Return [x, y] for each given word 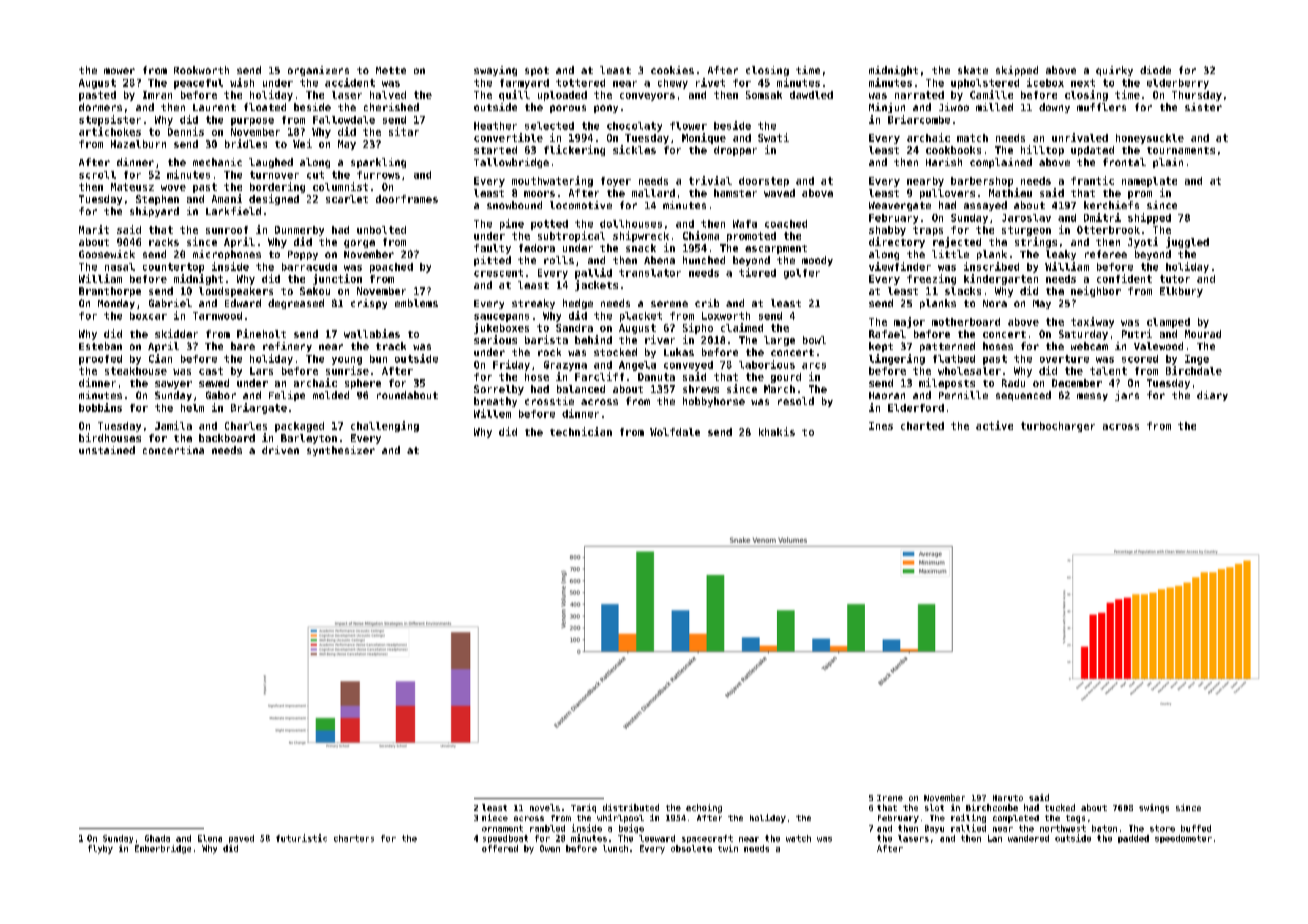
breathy [495, 402]
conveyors [647, 97]
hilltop [1042, 150]
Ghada [157, 838]
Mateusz [132, 187]
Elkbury [1181, 292]
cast [211, 371]
